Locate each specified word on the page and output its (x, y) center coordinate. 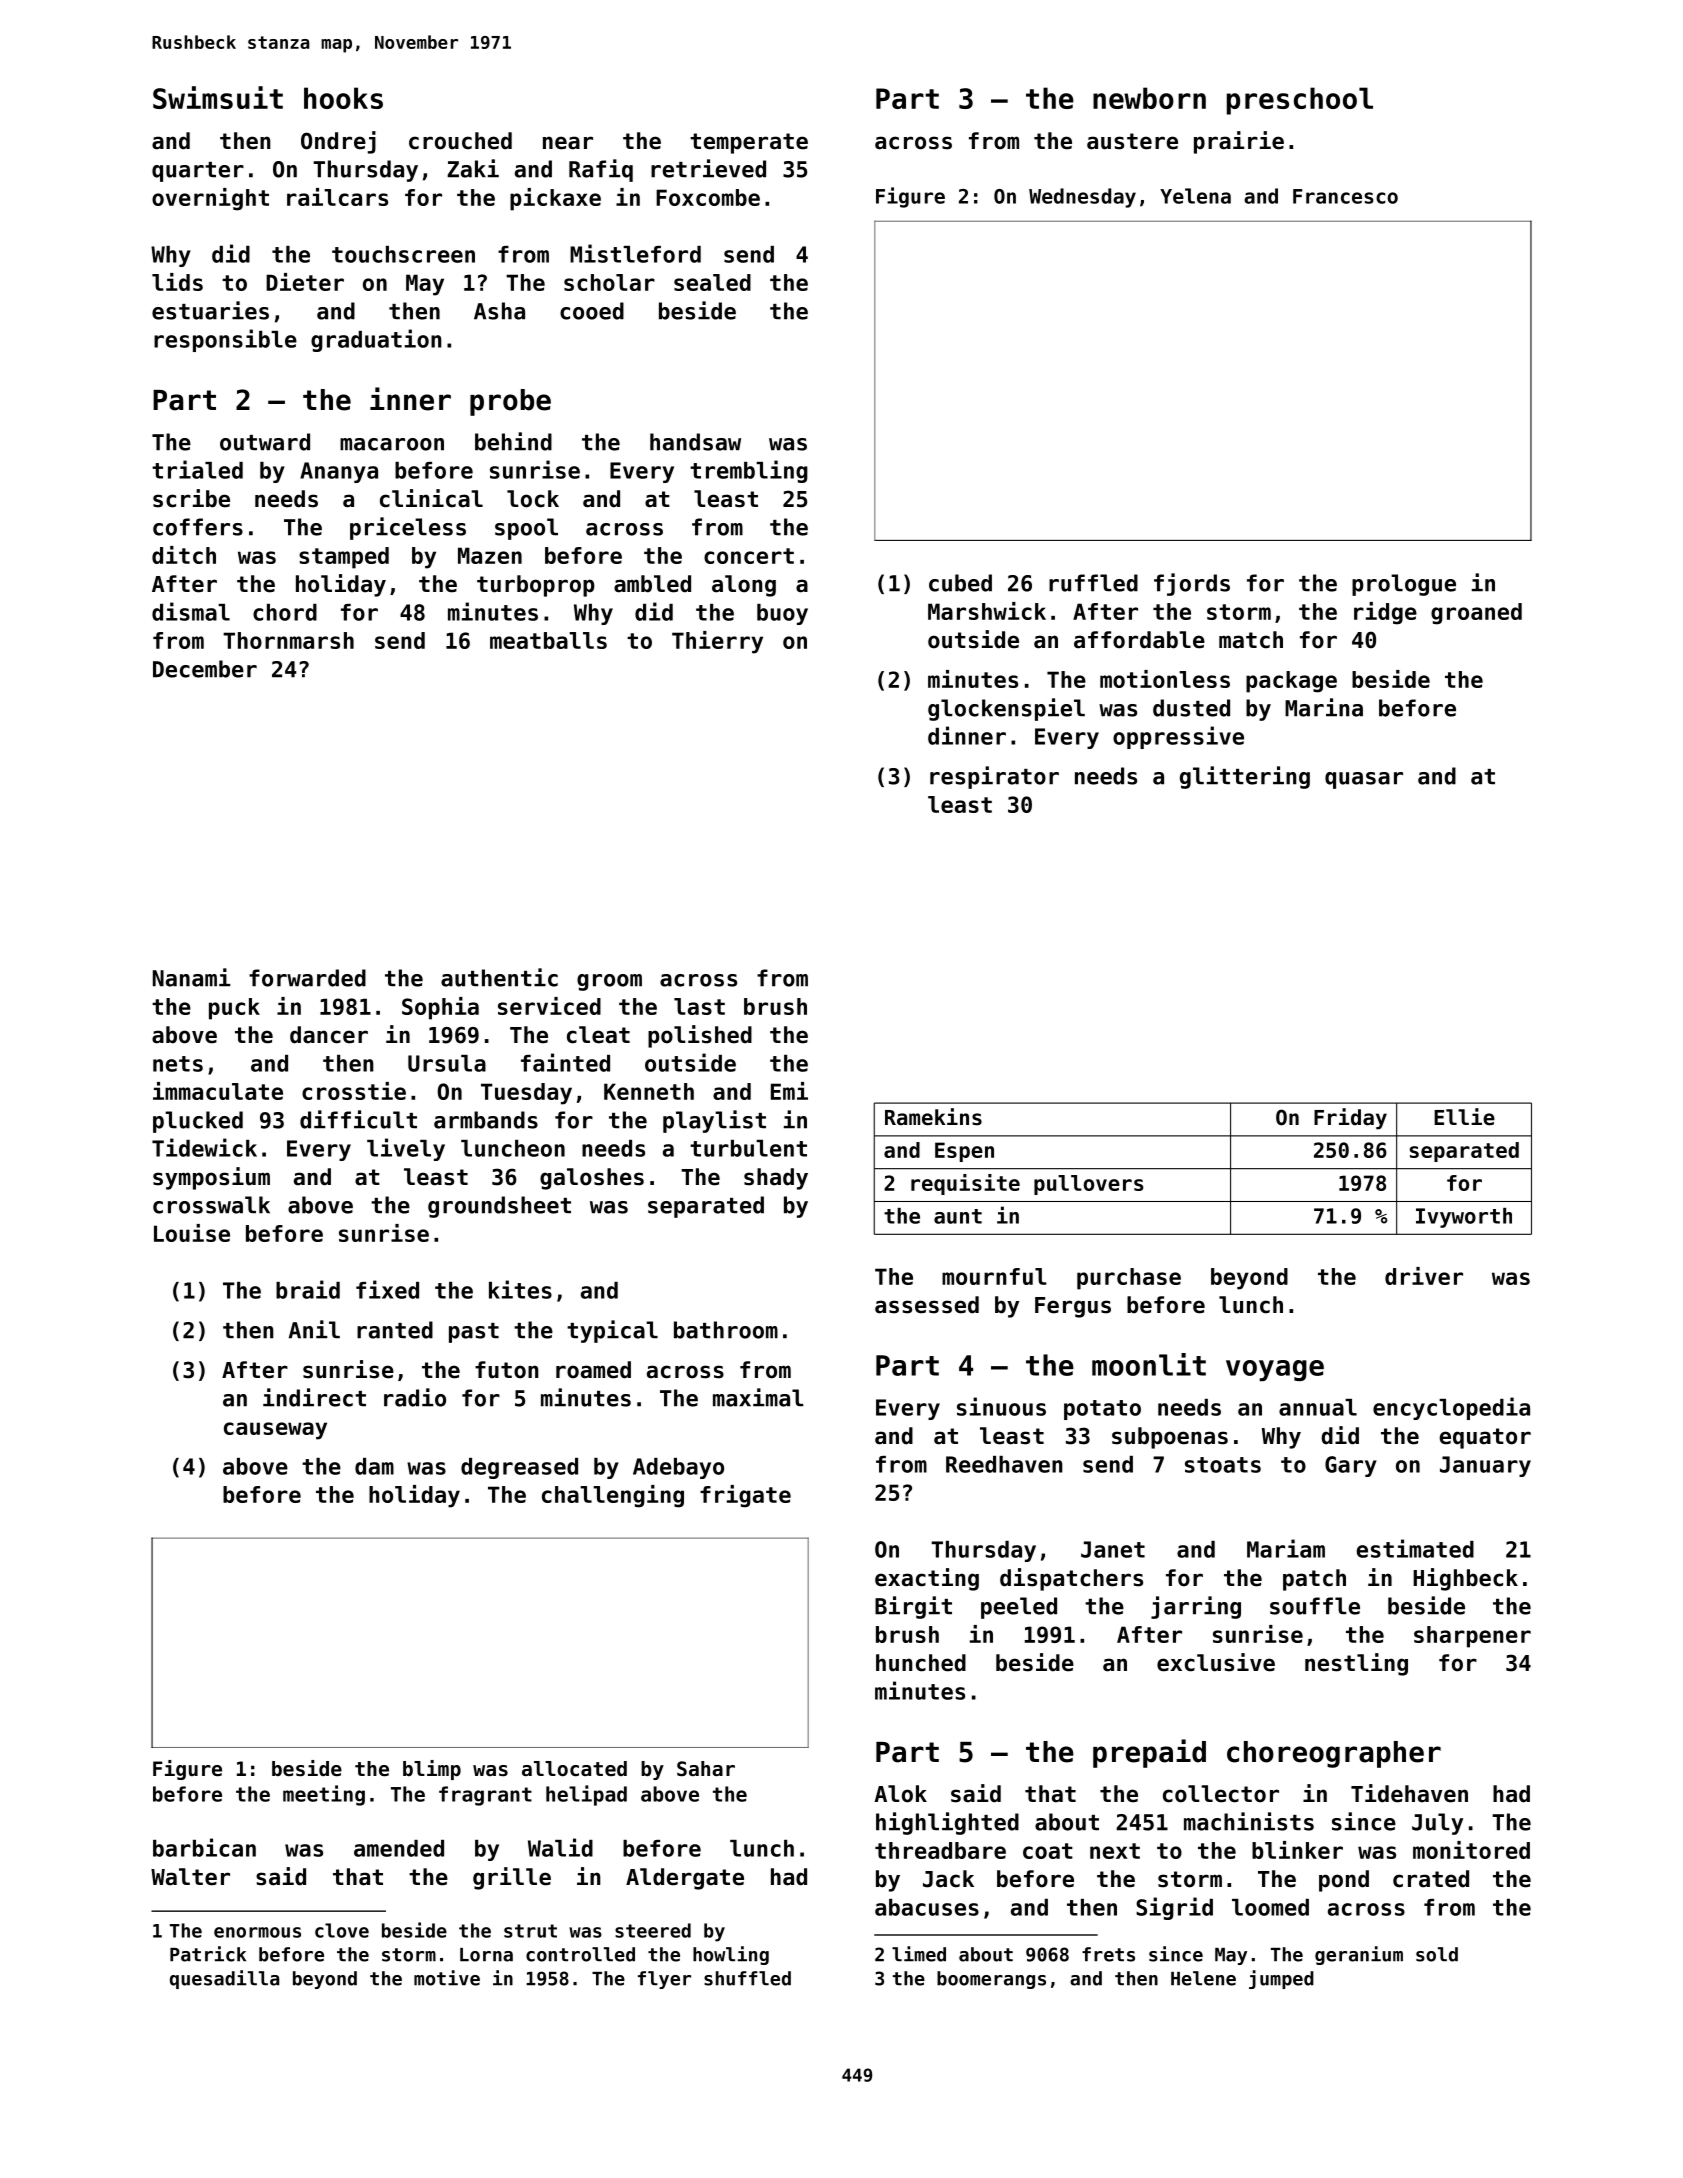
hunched (921, 1663)
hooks (343, 98)
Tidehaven (1409, 1793)
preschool (1300, 101)
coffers (198, 527)
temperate (749, 143)
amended (399, 1848)
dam (374, 1466)
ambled (652, 584)
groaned (1476, 614)
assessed (927, 1305)
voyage (1275, 1370)
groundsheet (499, 1207)
